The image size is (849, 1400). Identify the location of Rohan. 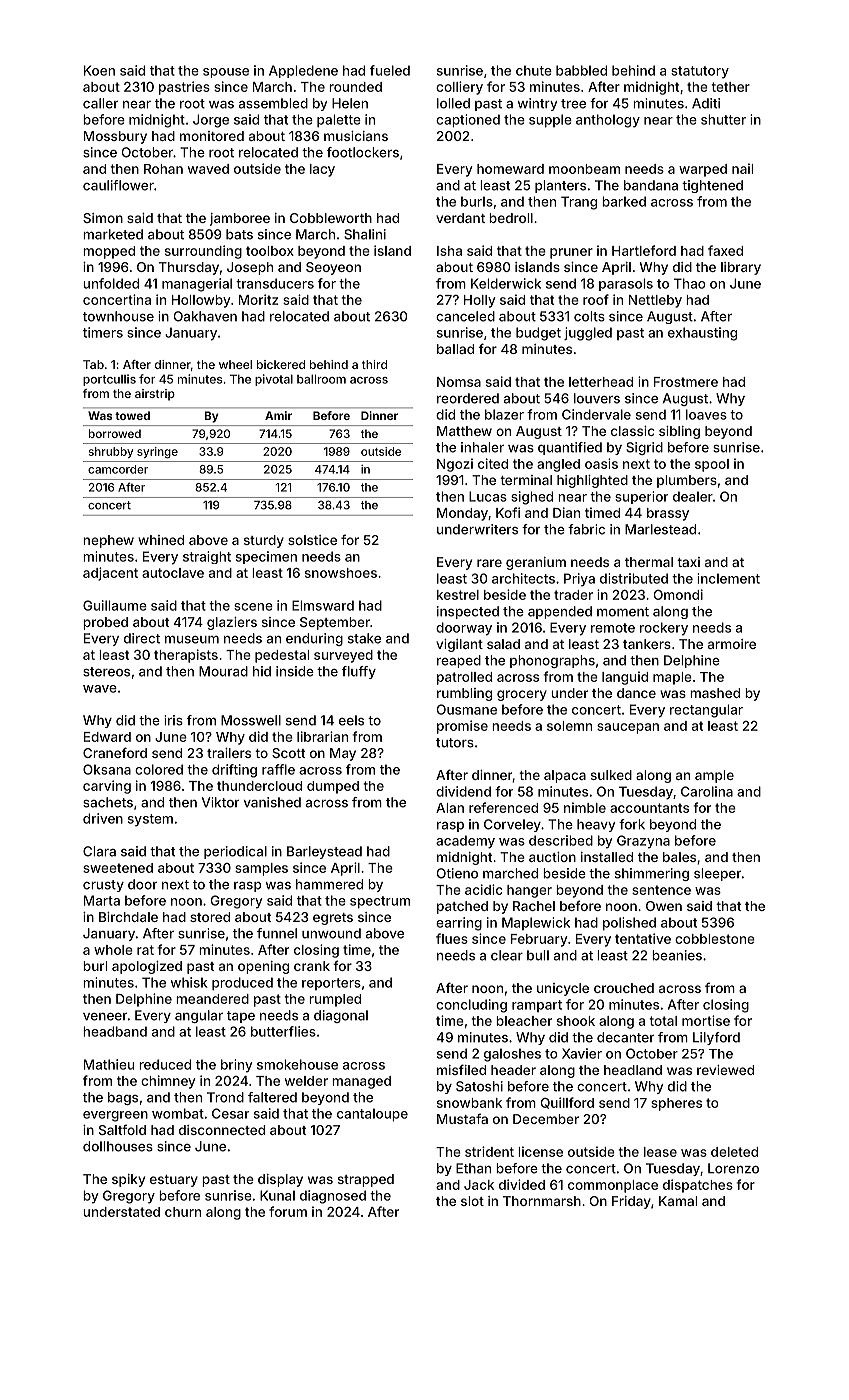
(163, 169).
